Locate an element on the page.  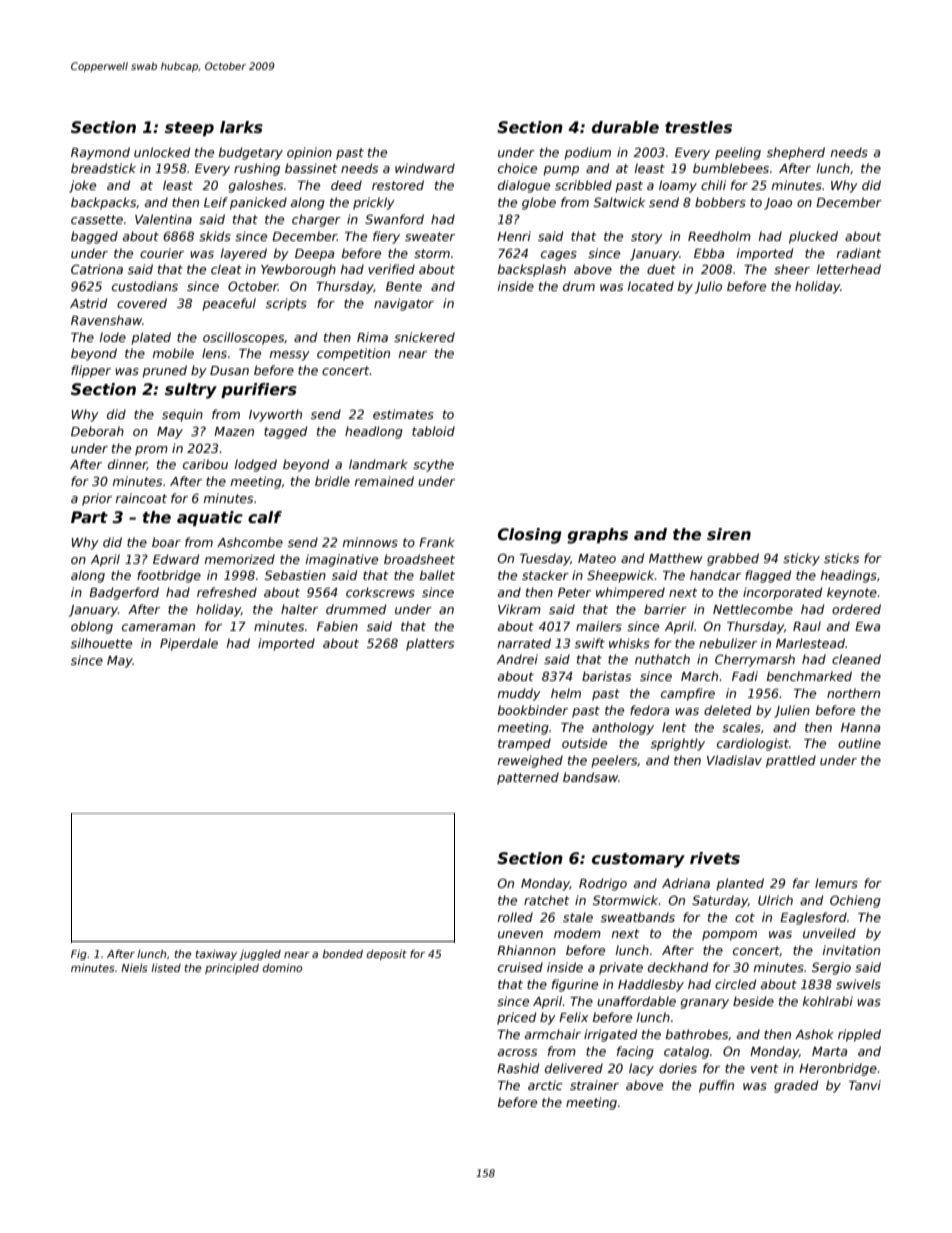
Badgerford is located at coordinates (124, 593).
